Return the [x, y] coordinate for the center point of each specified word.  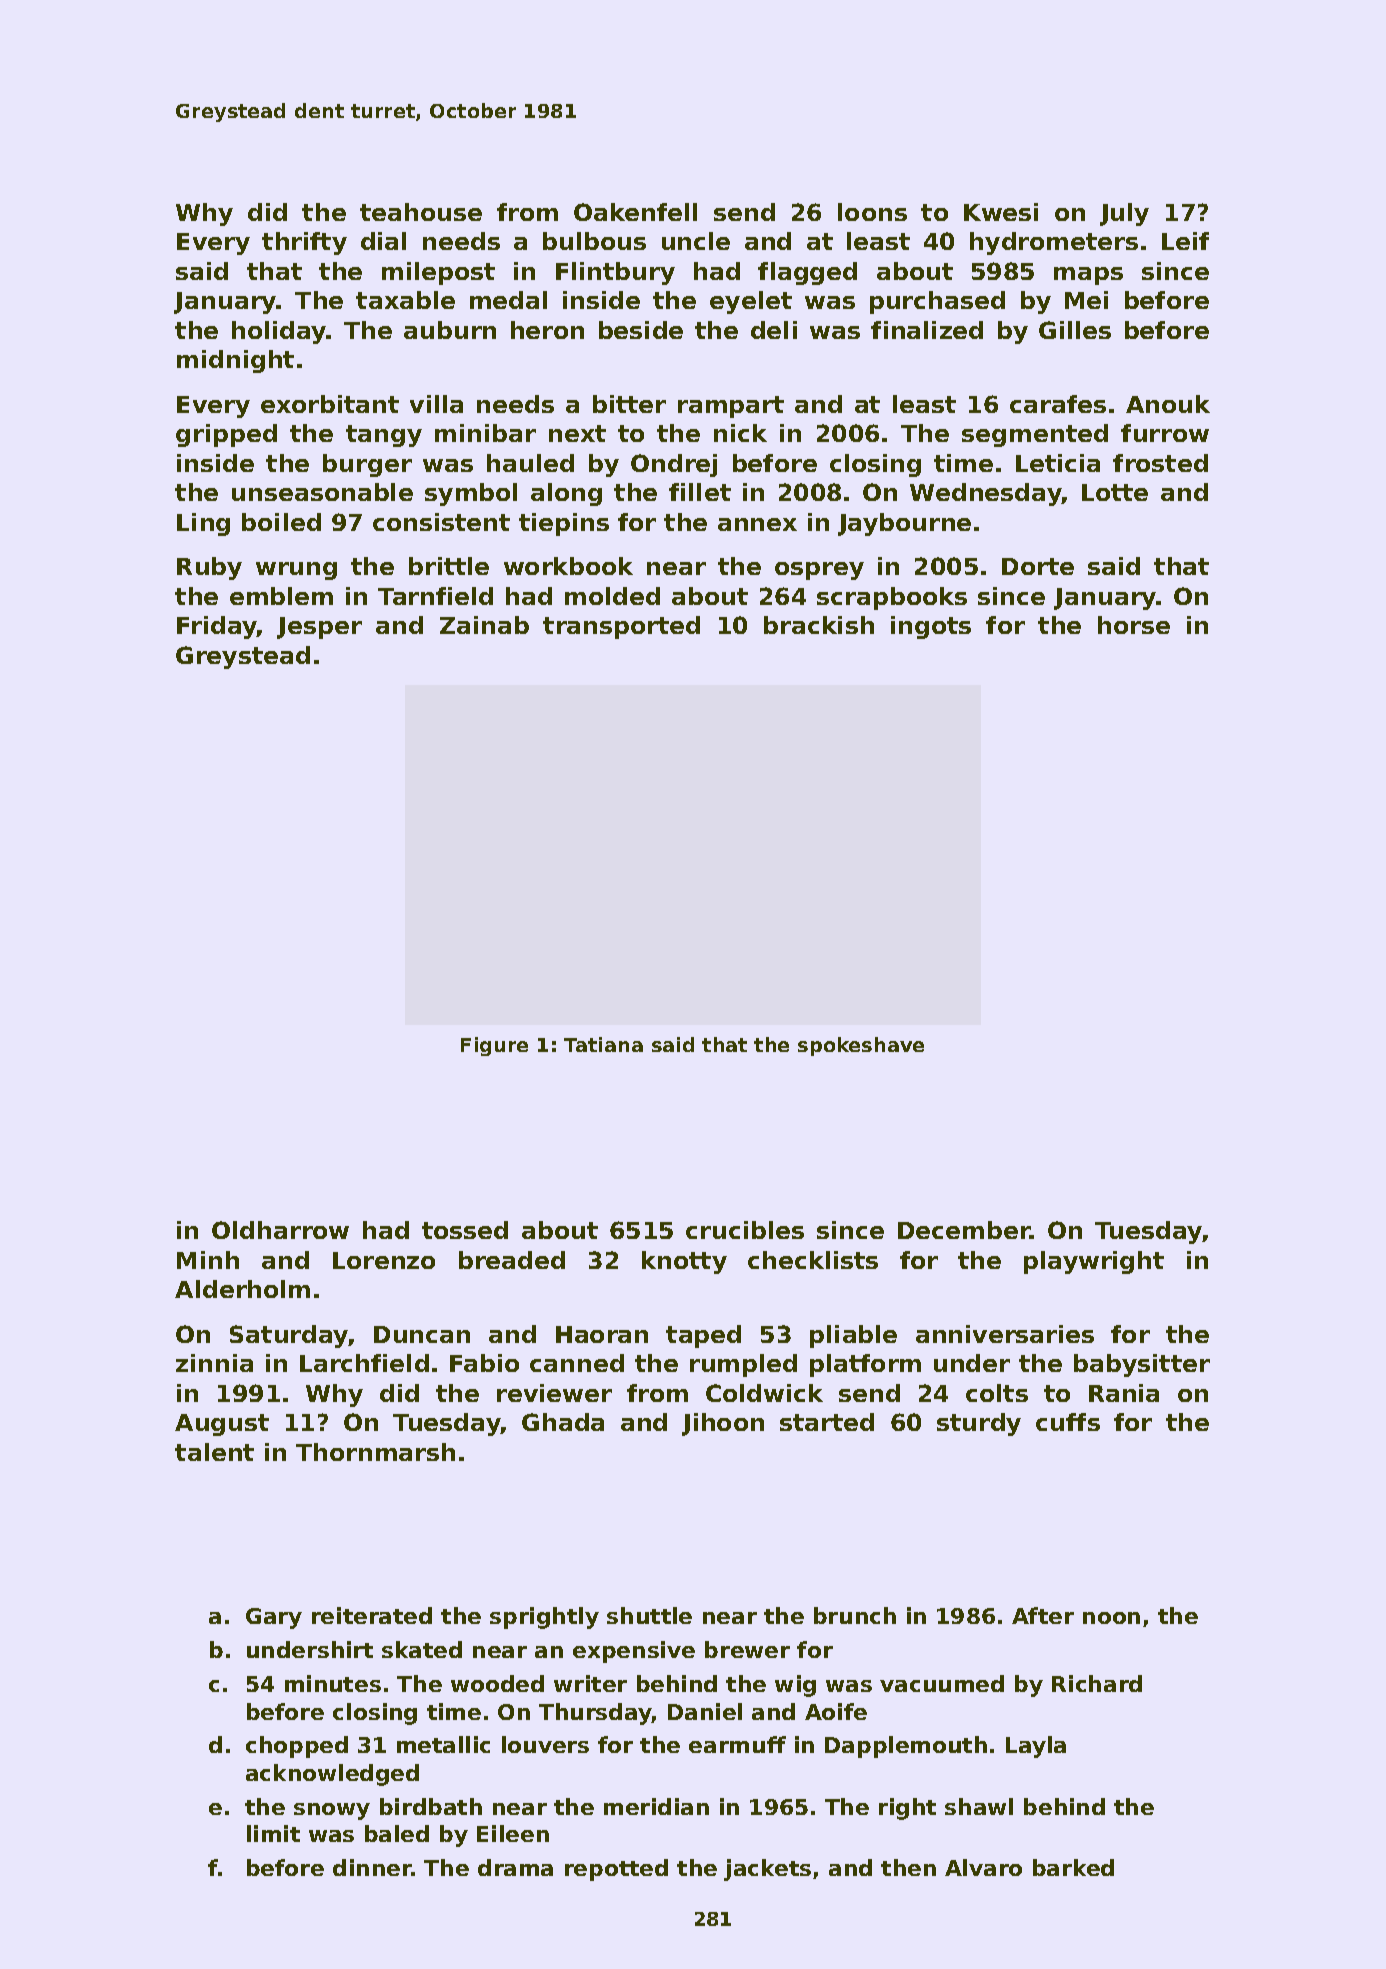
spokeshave [861, 1046]
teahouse [421, 212]
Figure [494, 1046]
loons [872, 212]
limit [273, 1833]
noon [1111, 1618]
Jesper [319, 628]
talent [214, 1452]
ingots [931, 627]
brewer [747, 1649]
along [566, 494]
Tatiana [603, 1044]
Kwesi [1001, 212]
